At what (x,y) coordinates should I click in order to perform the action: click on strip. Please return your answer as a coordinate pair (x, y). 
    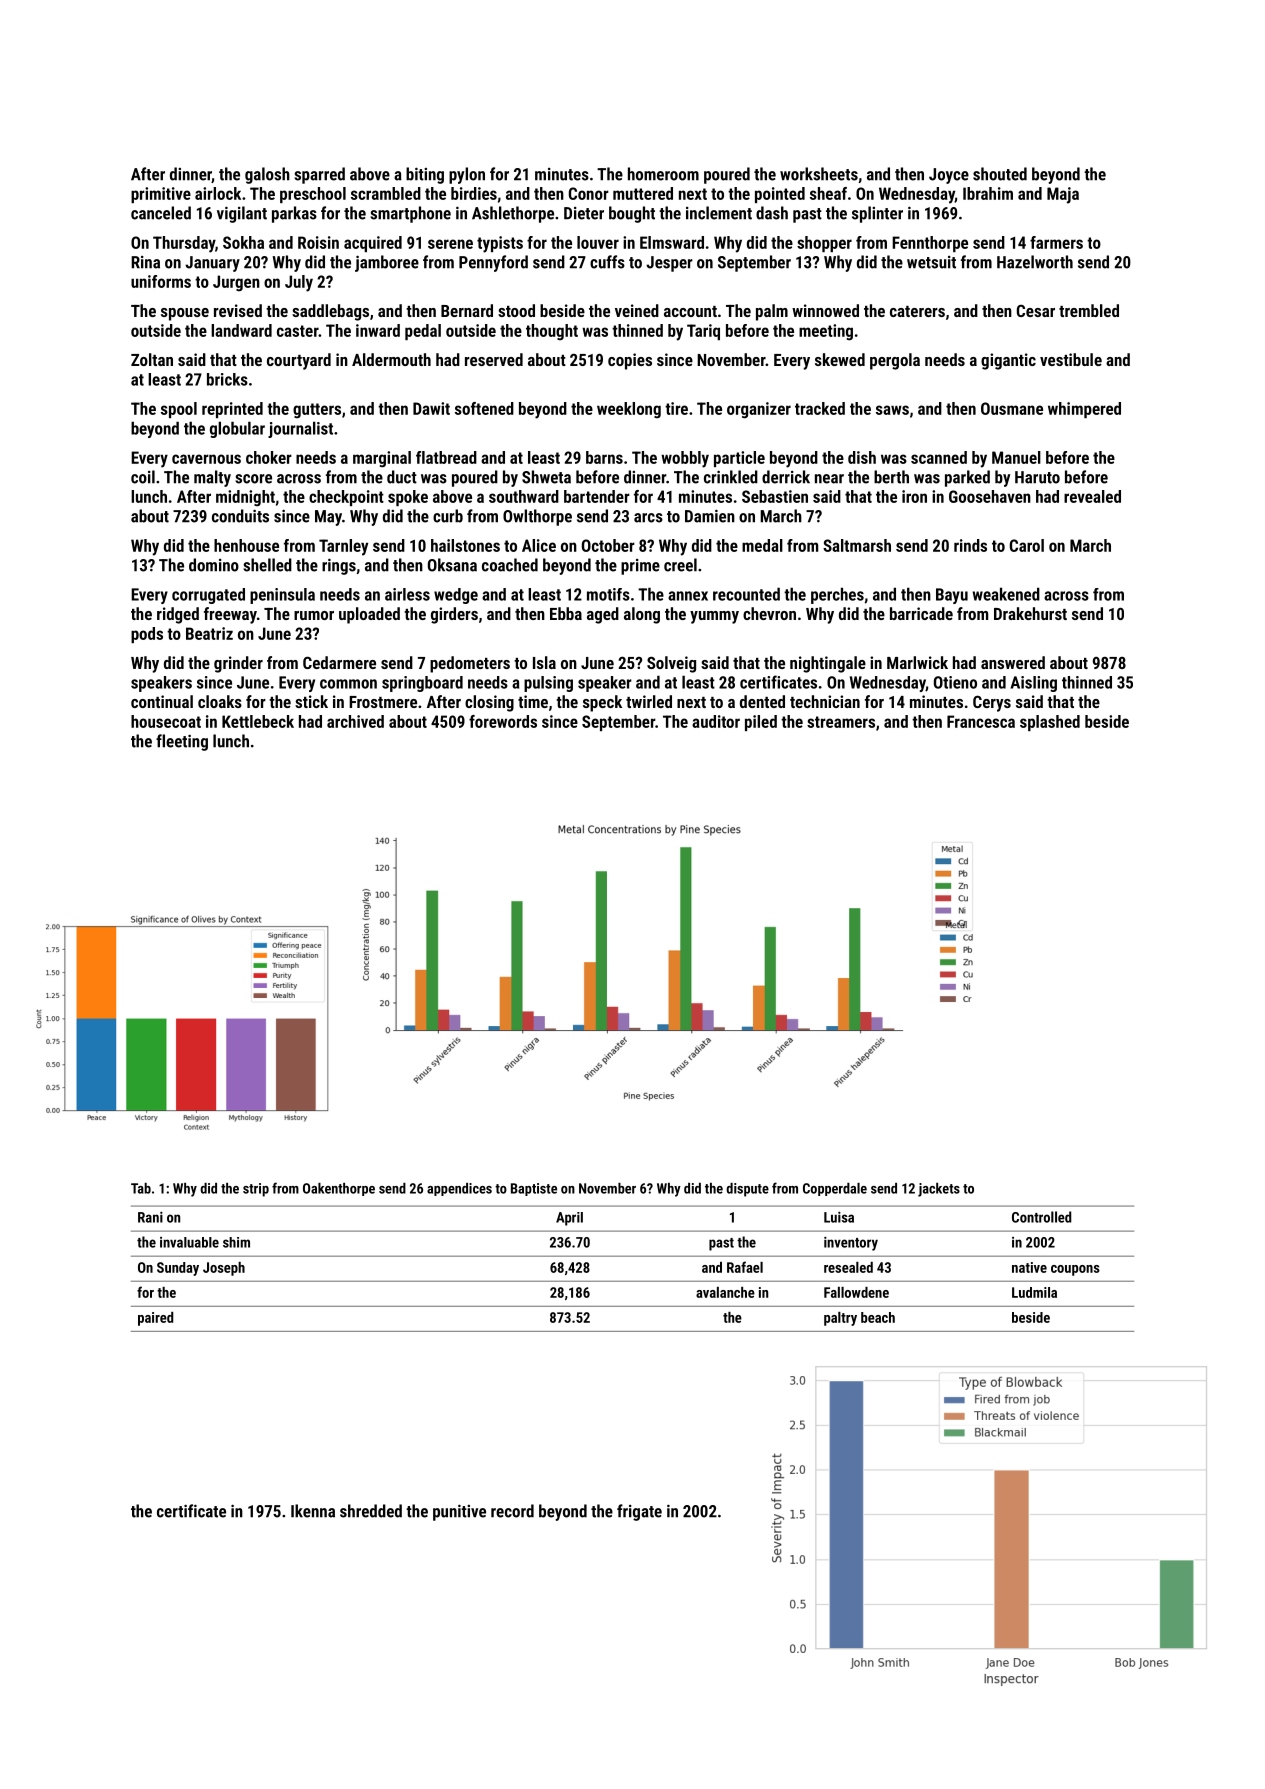
    Looking at the image, I should click on (256, 1190).
